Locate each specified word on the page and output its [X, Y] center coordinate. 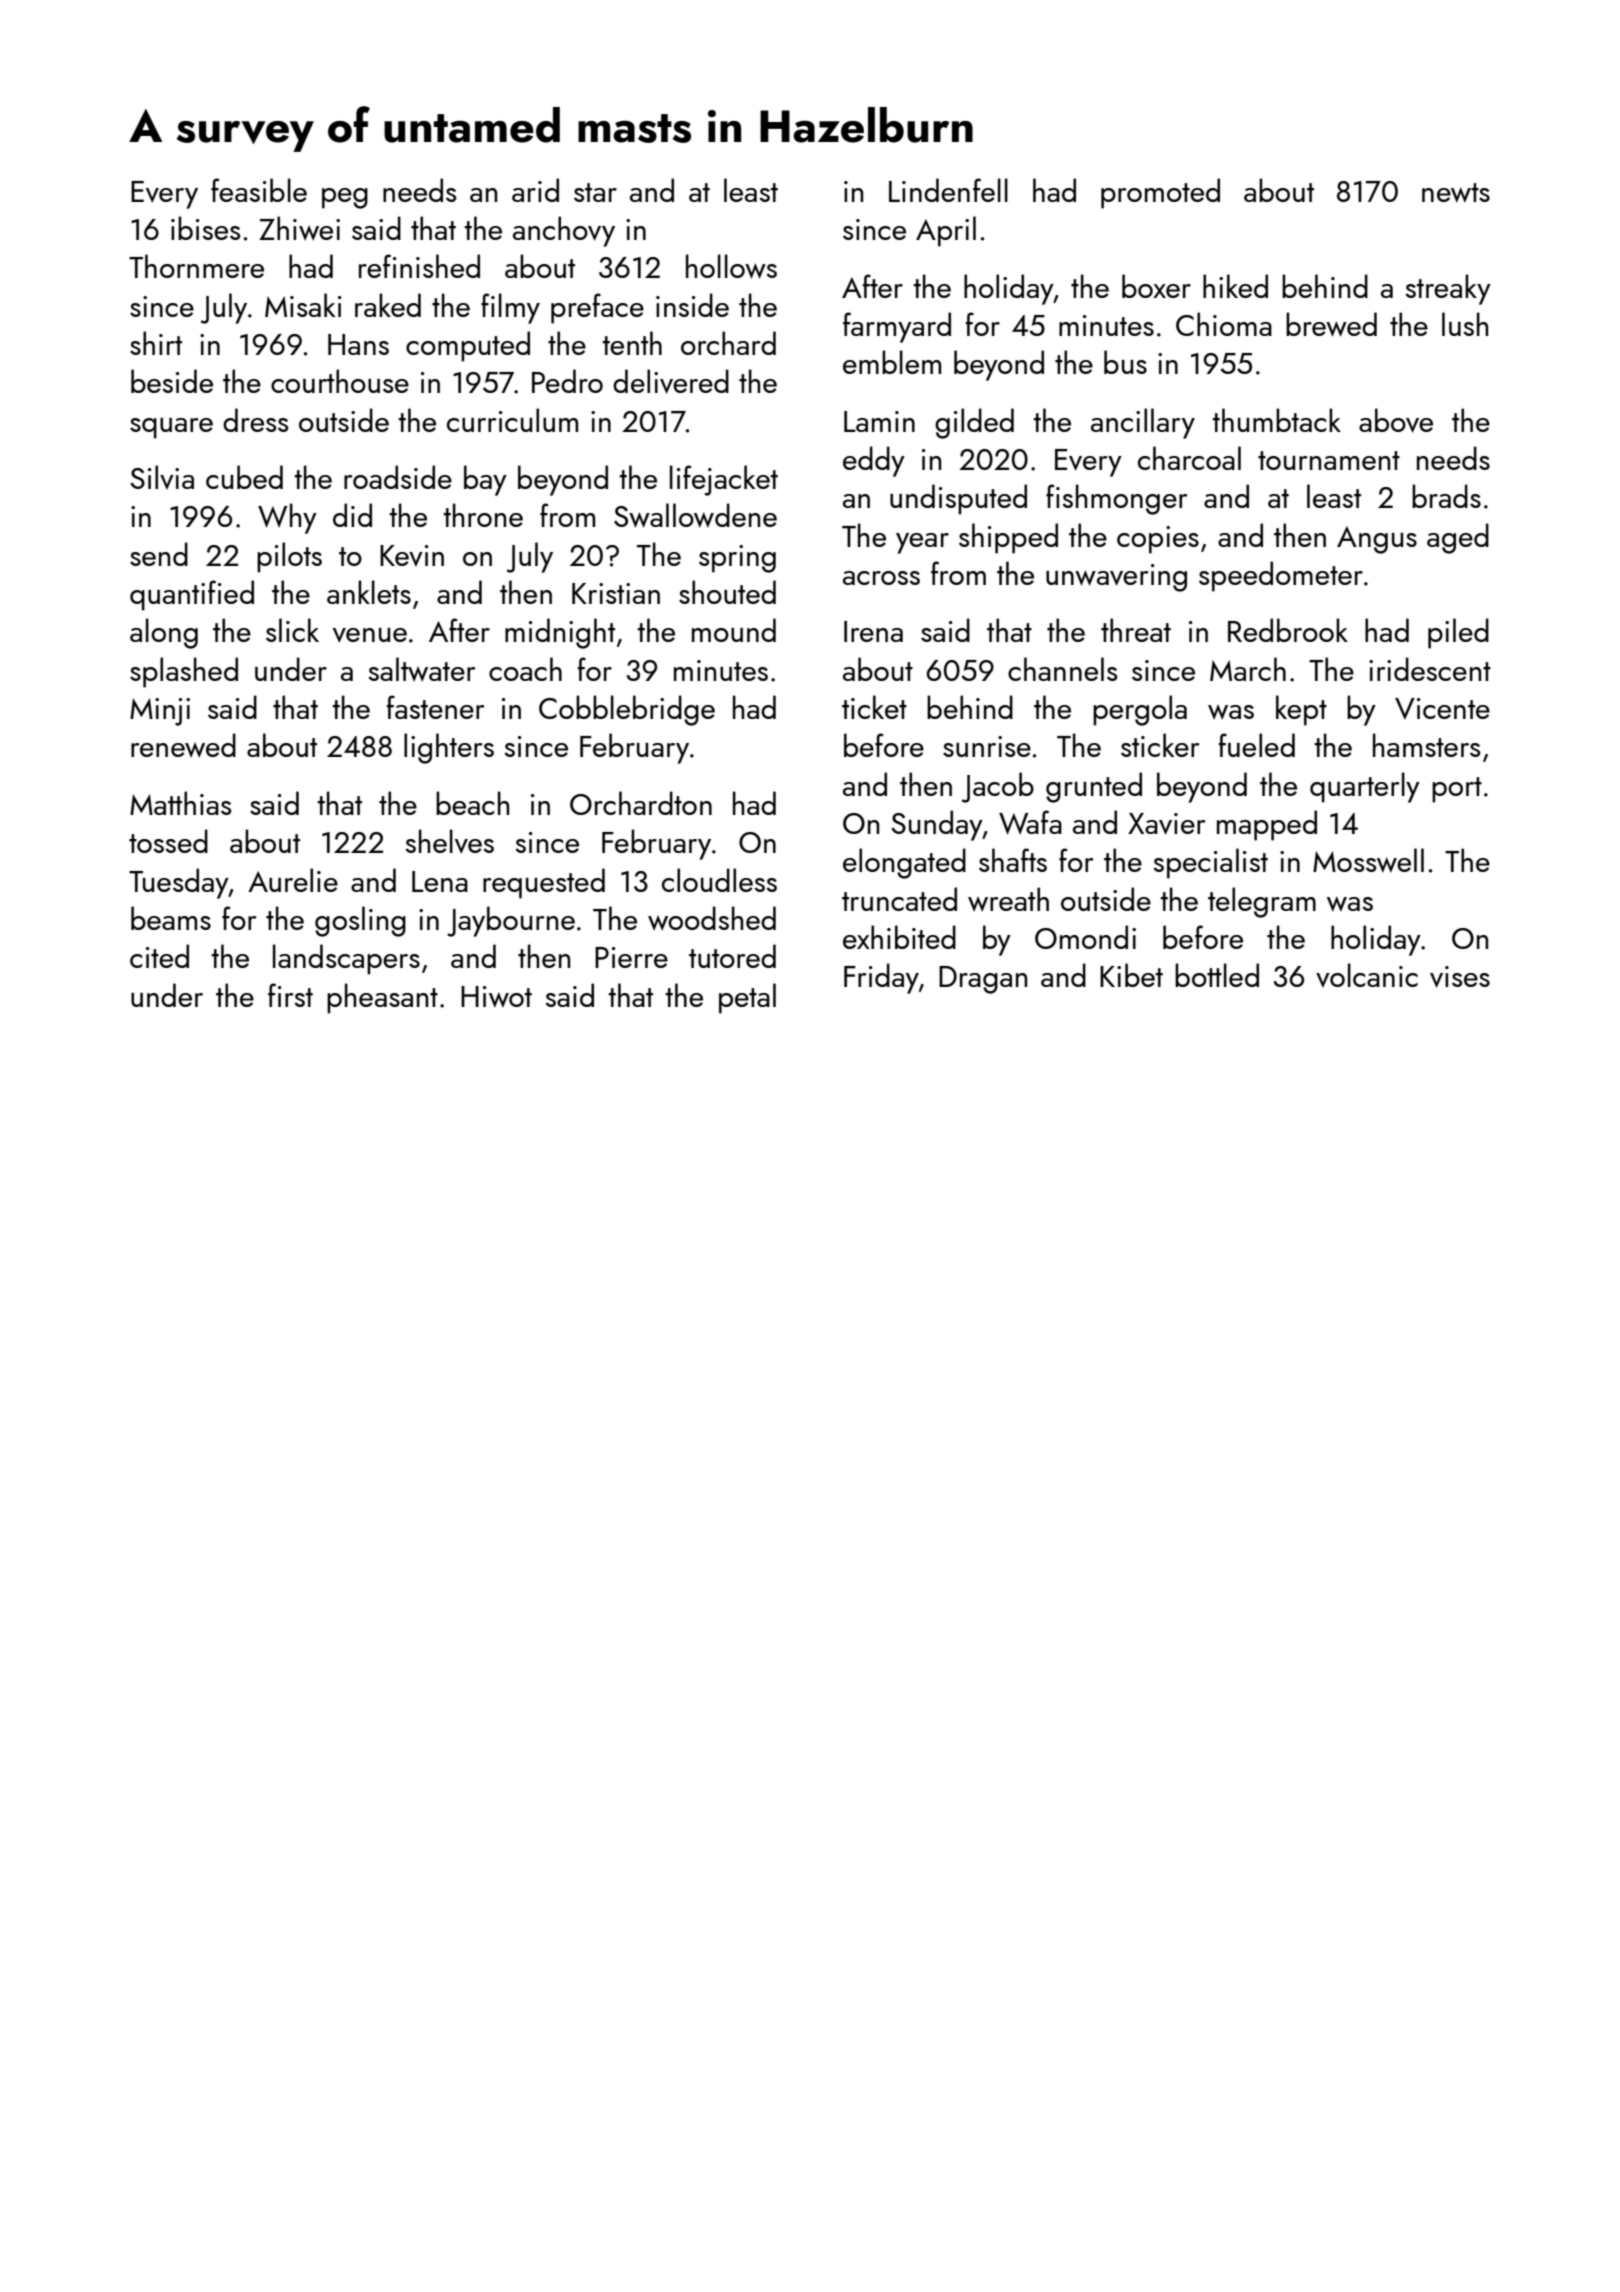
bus [1125, 362]
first [290, 995]
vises [1460, 977]
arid [535, 190]
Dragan [983, 980]
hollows [731, 266]
